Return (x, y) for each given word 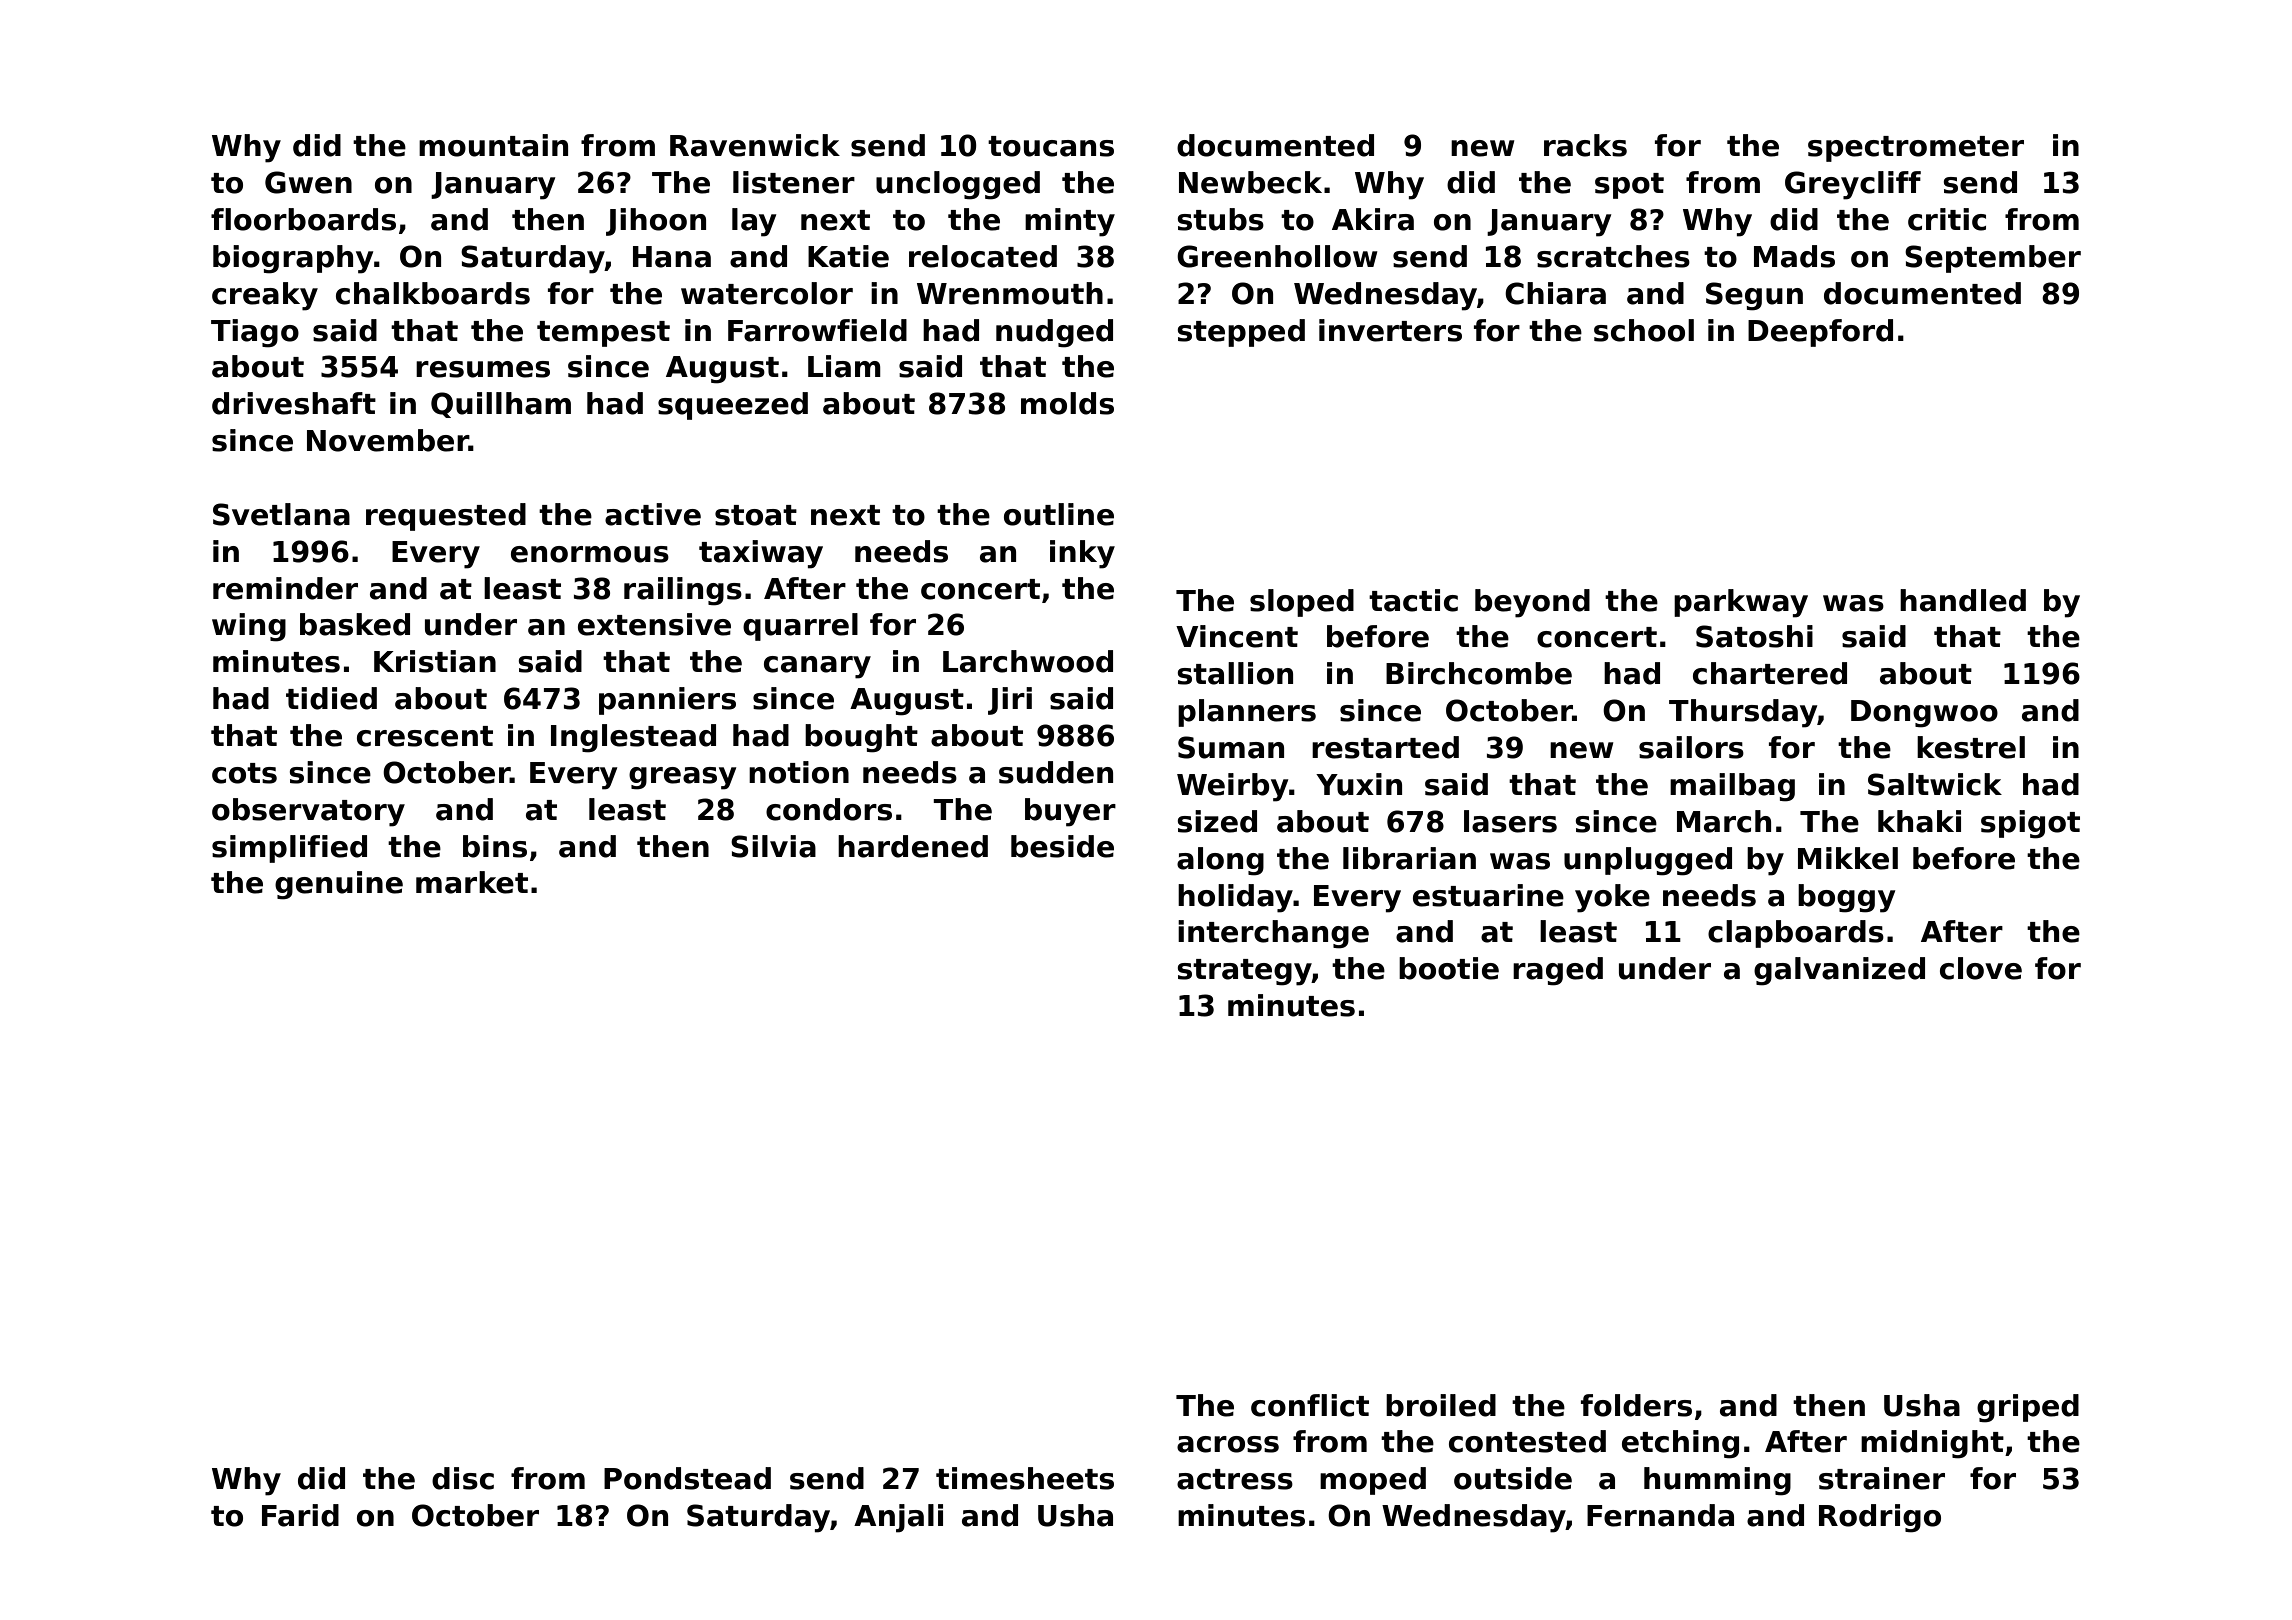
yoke (1612, 898)
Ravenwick (755, 145)
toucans (1051, 146)
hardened (913, 846)
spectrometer (1916, 149)
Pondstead (687, 1478)
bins (495, 846)
